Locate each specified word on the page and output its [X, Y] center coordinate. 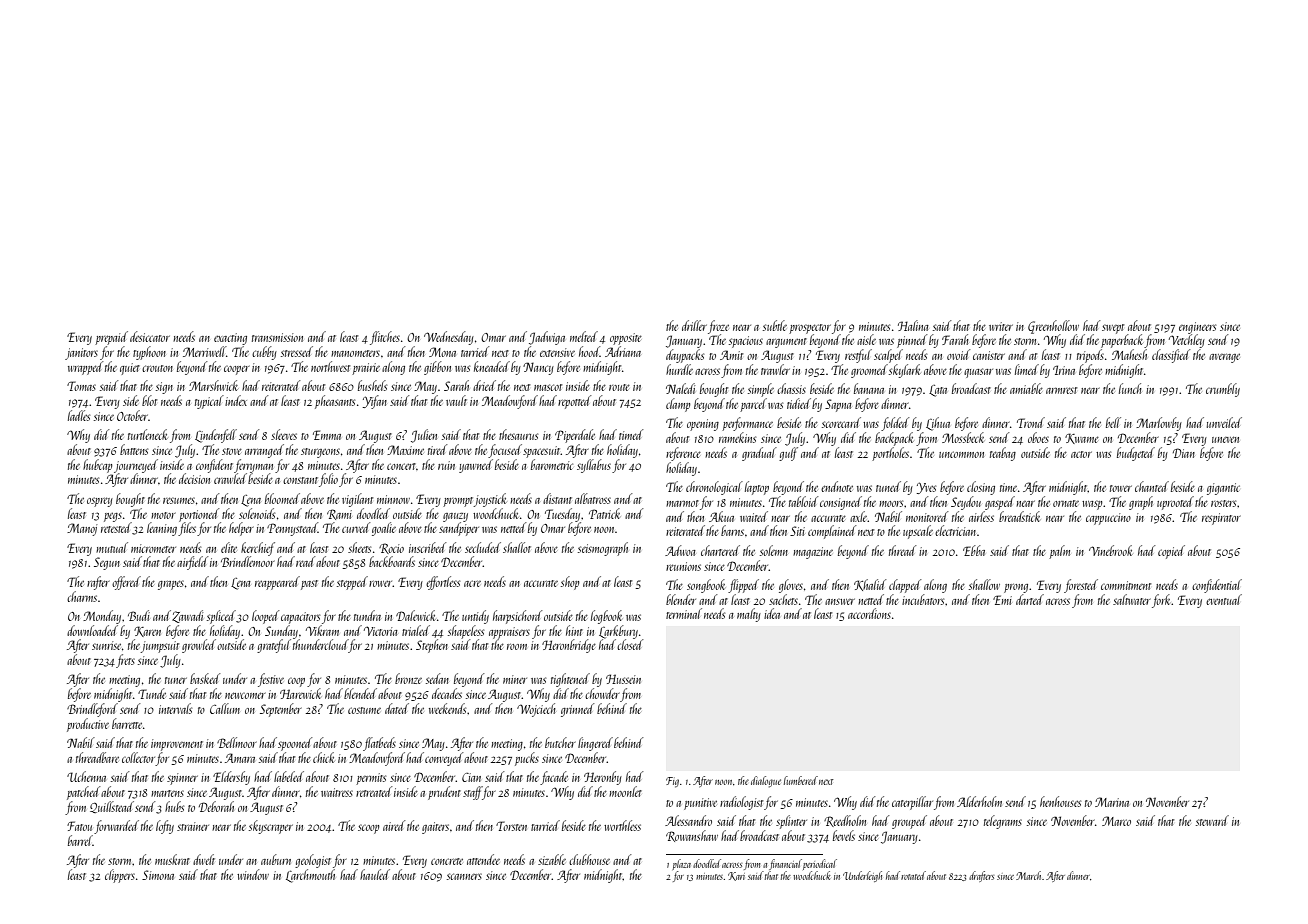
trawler [775, 369]
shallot [517, 547]
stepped [352, 583]
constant [300, 480]
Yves [926, 488]
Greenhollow [1053, 327]
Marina [1112, 802]
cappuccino [1108, 519]
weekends [447, 708]
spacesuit [542, 452]
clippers [120, 876]
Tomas [81, 386]
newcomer [245, 695]
